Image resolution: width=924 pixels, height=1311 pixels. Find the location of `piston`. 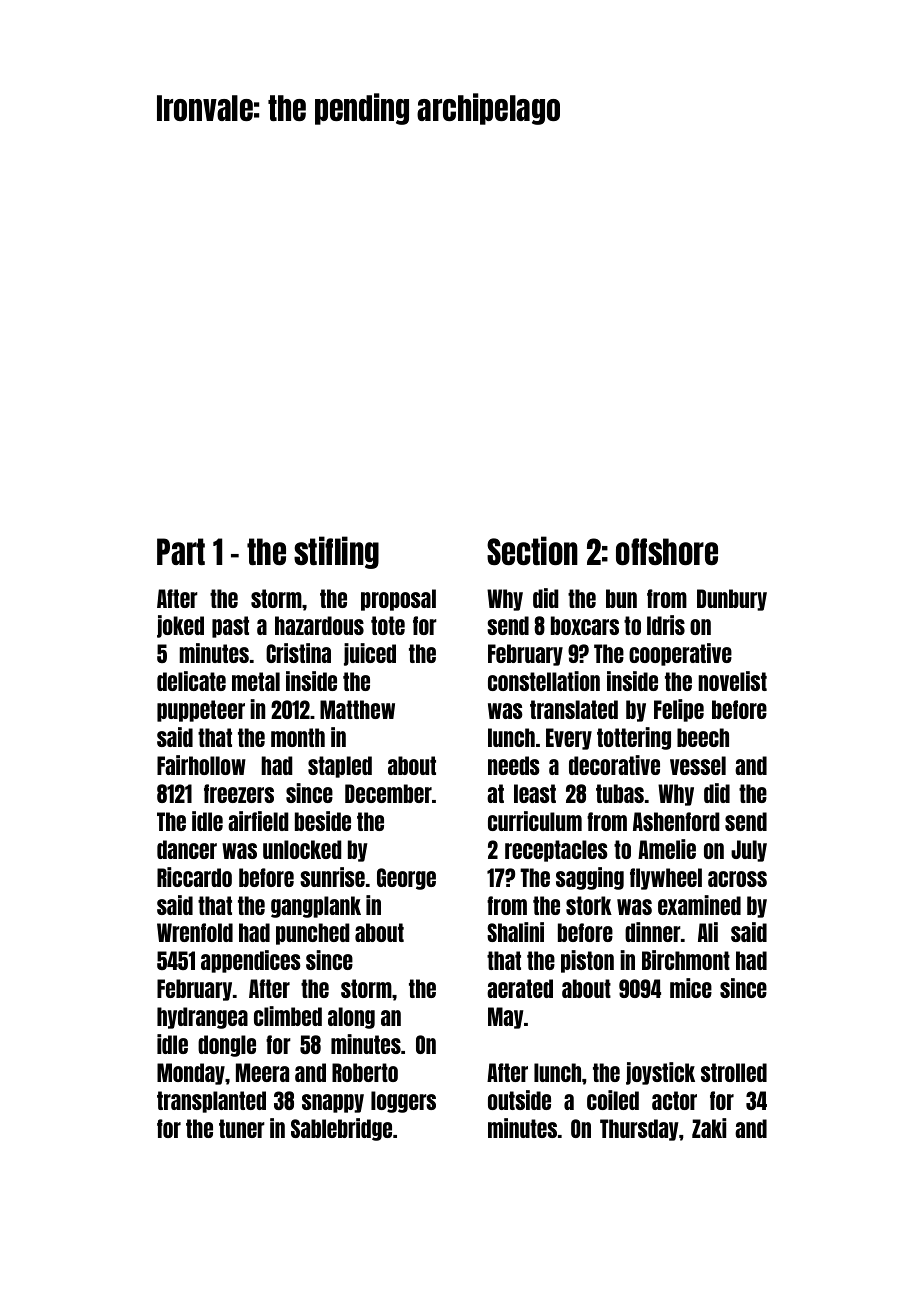

piston is located at coordinates (587, 961).
